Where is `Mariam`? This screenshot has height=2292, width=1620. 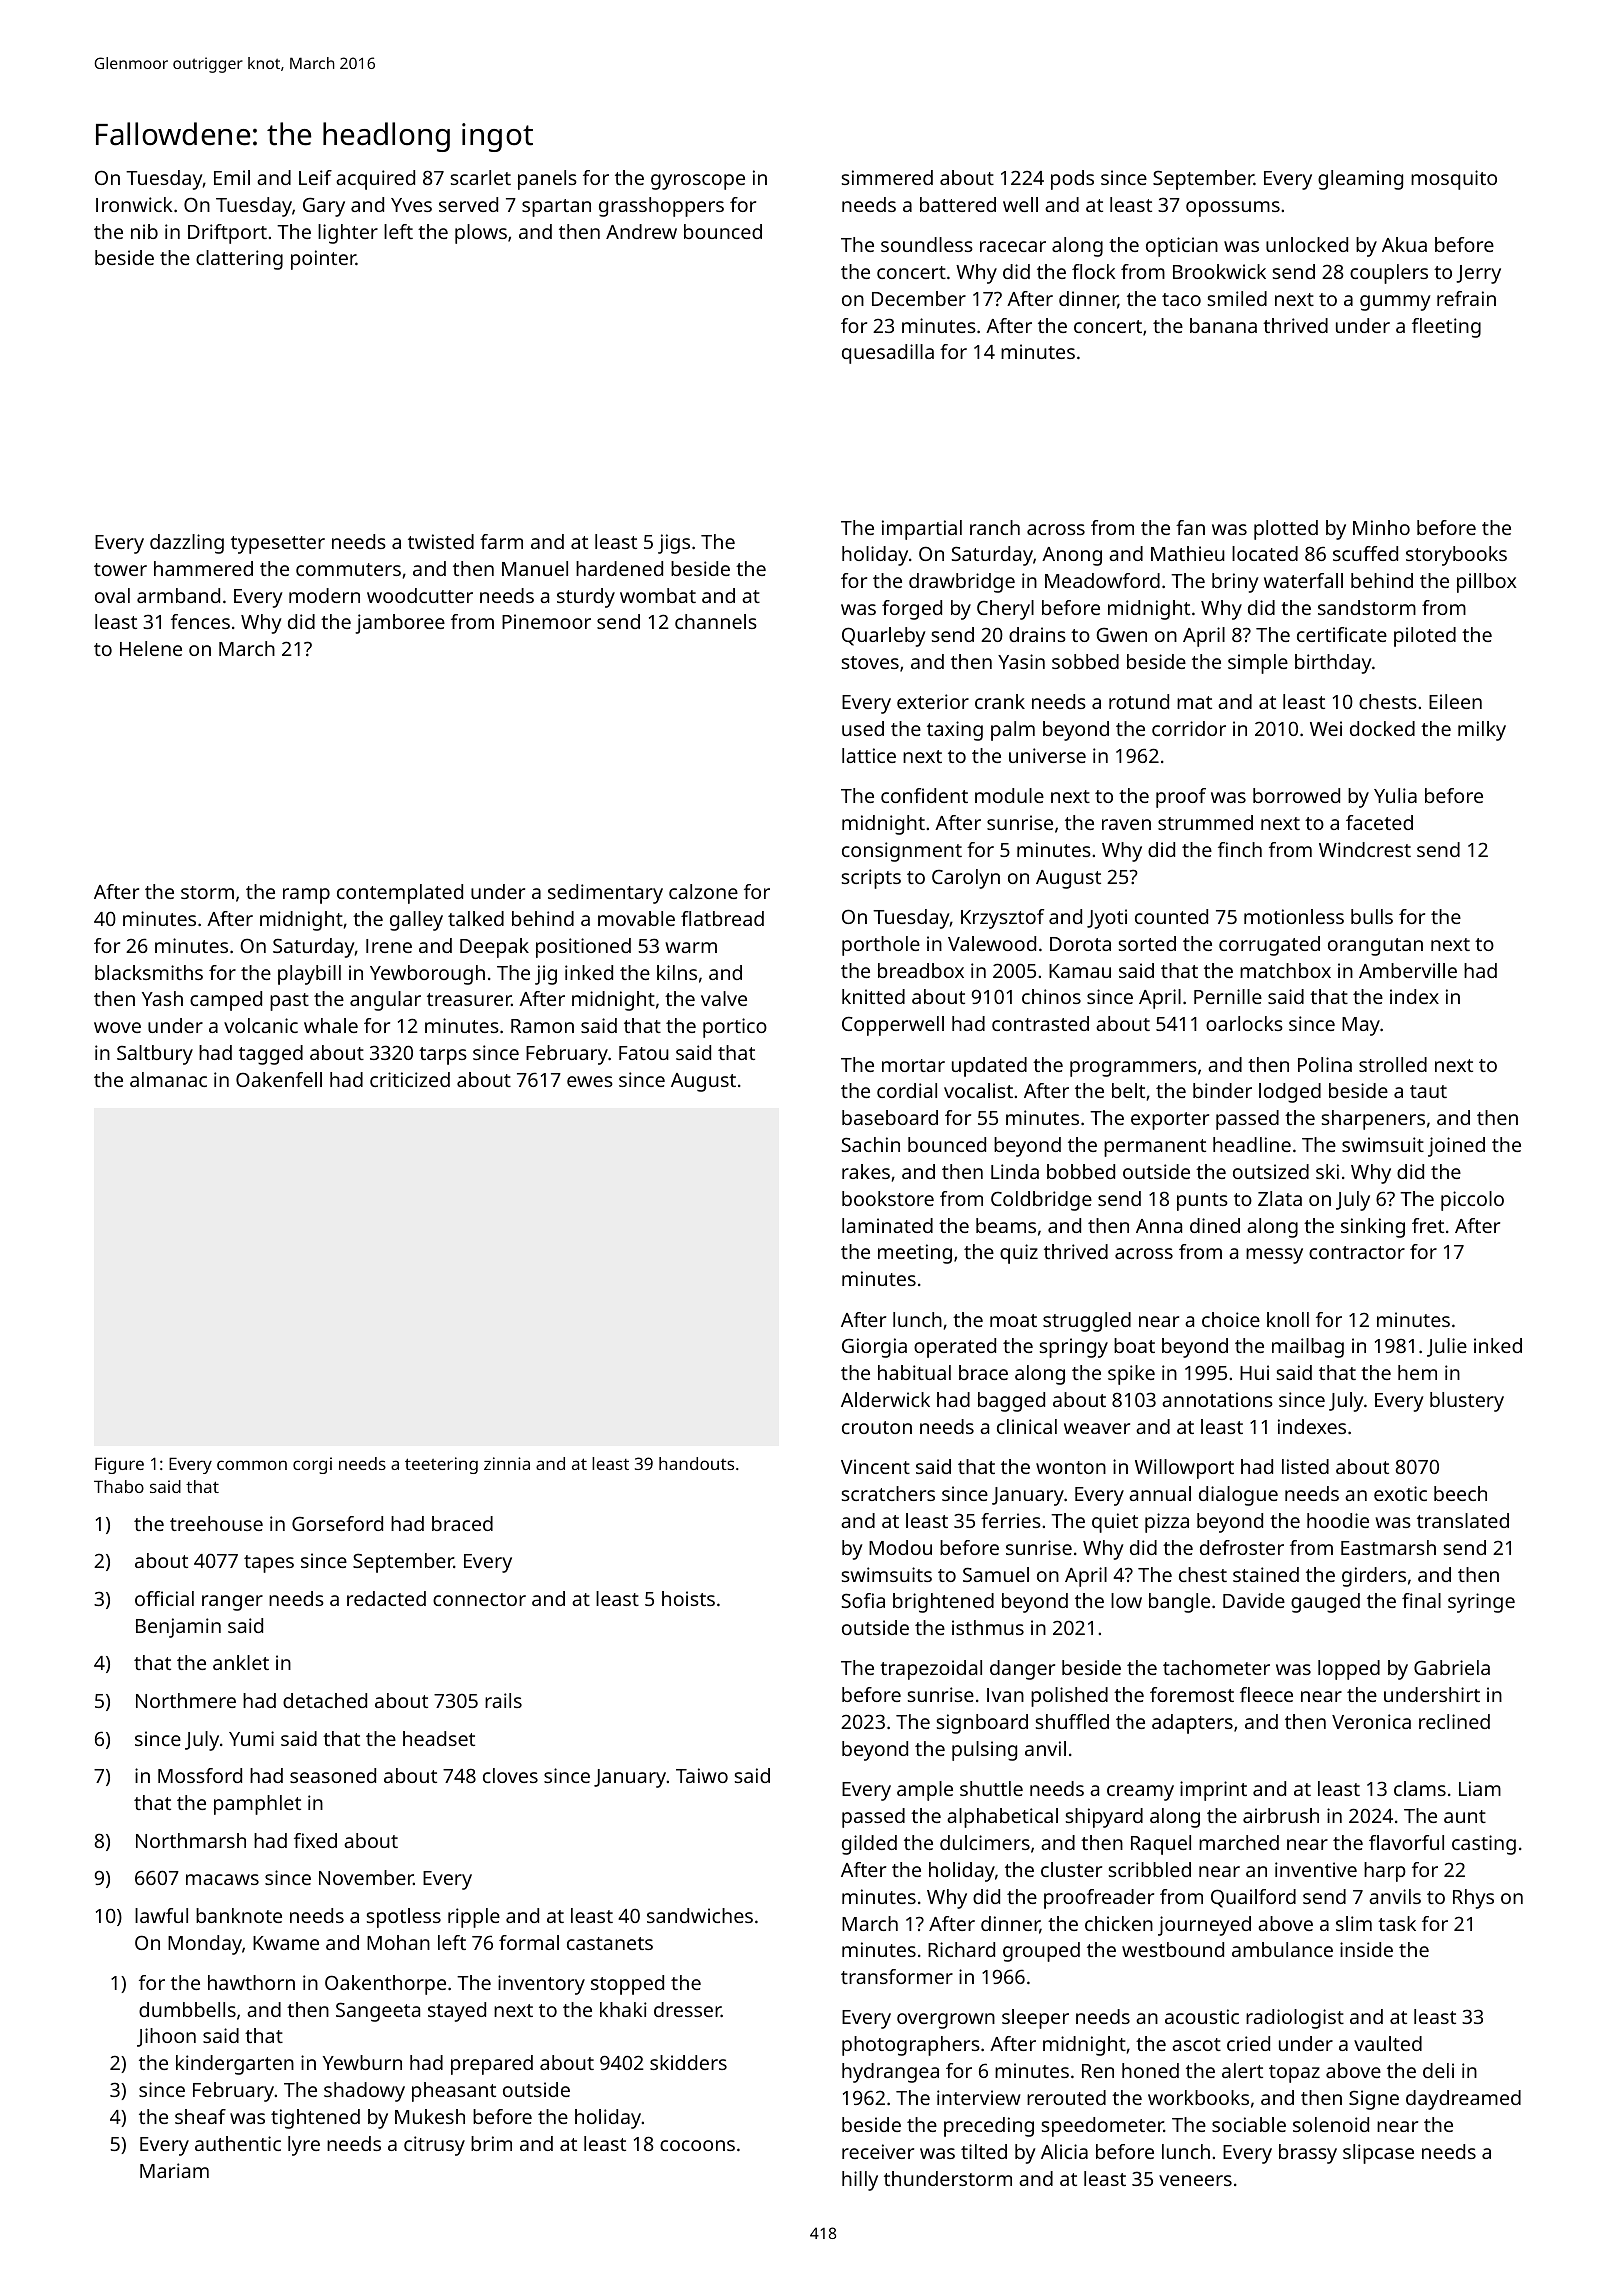 Mariam is located at coordinates (174, 2170).
